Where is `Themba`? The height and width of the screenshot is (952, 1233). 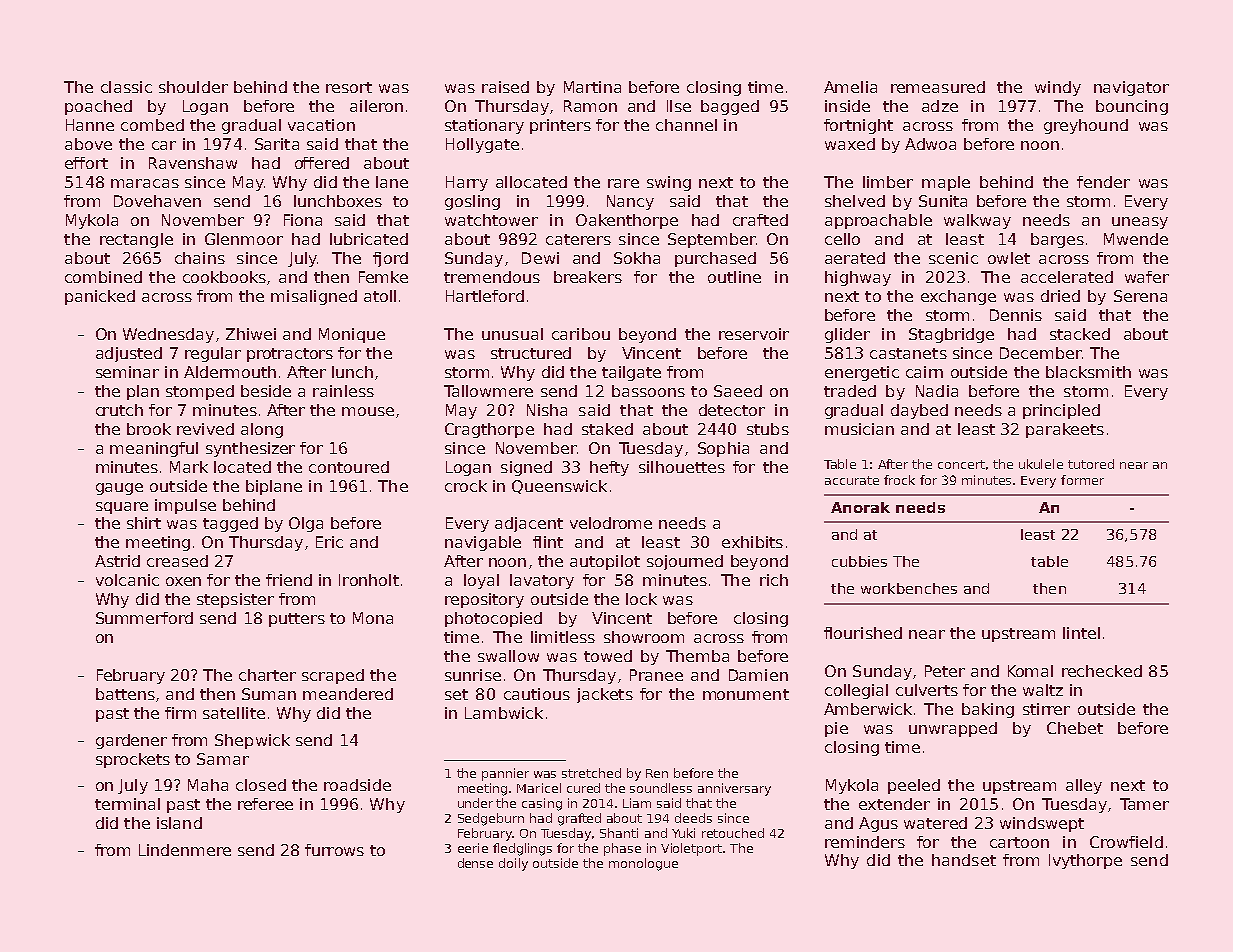
Themba is located at coordinates (697, 656).
